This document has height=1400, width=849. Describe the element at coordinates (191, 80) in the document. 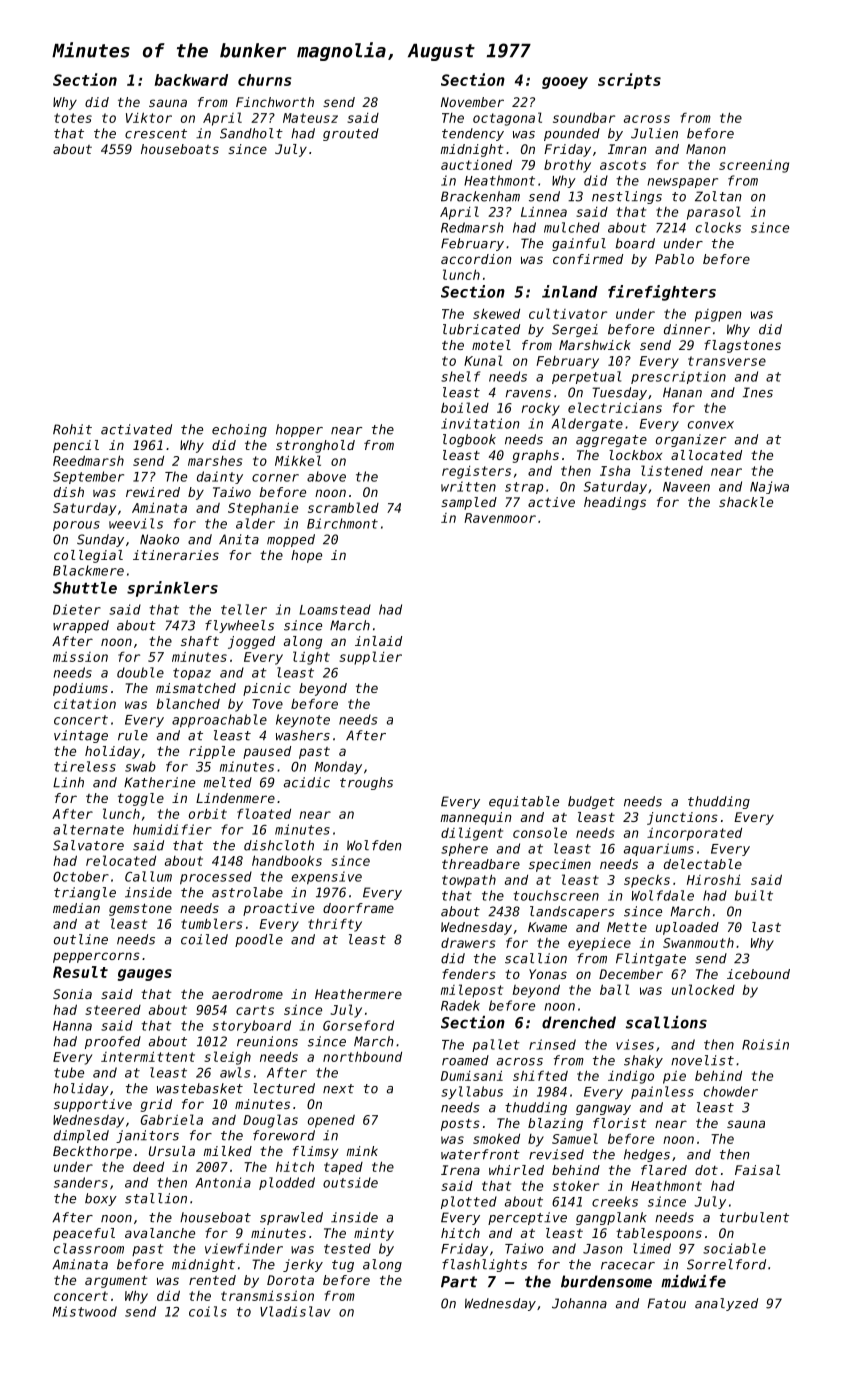

I see `backward` at that location.
